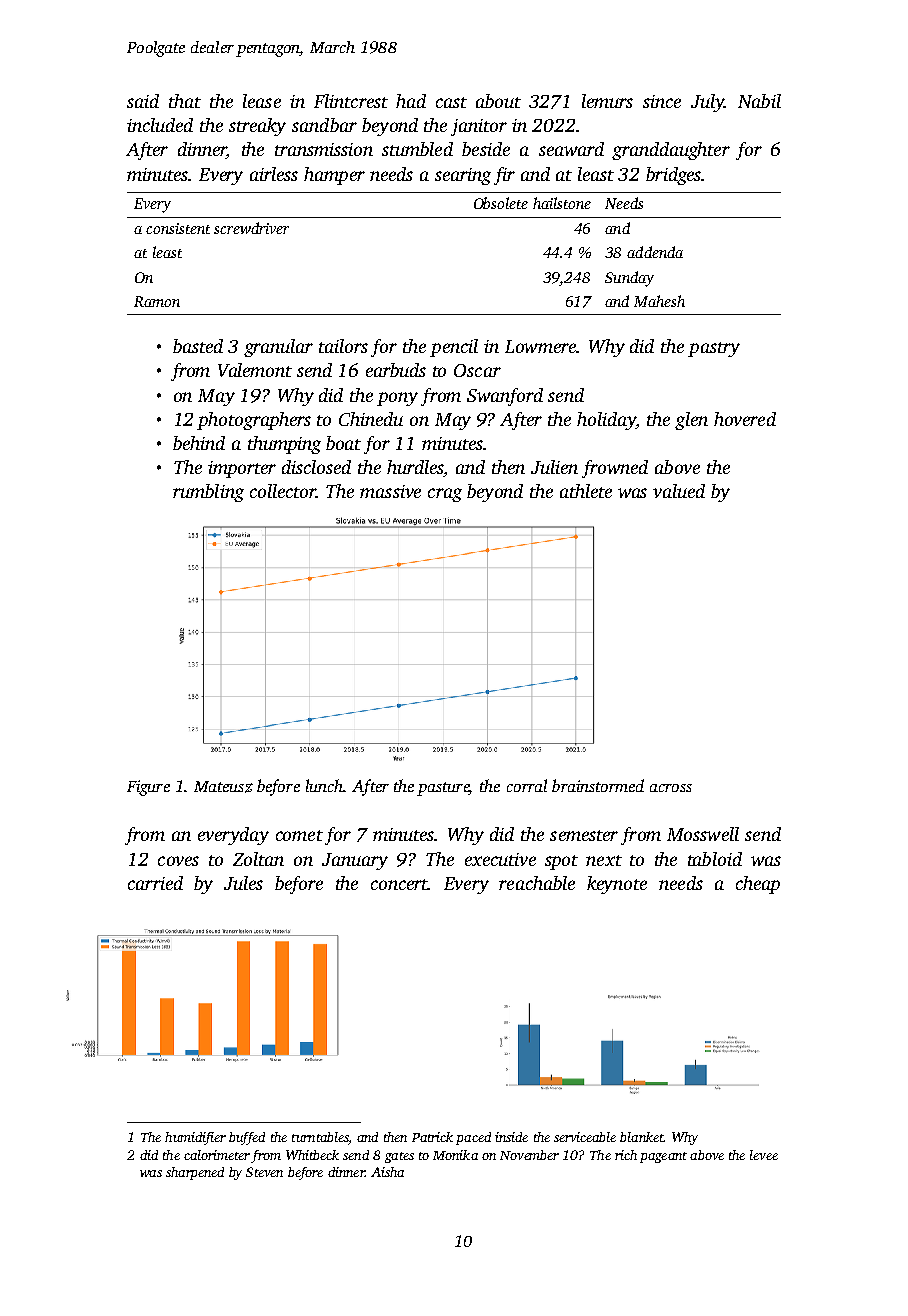  I want to click on Flintcrest, so click(351, 101).
